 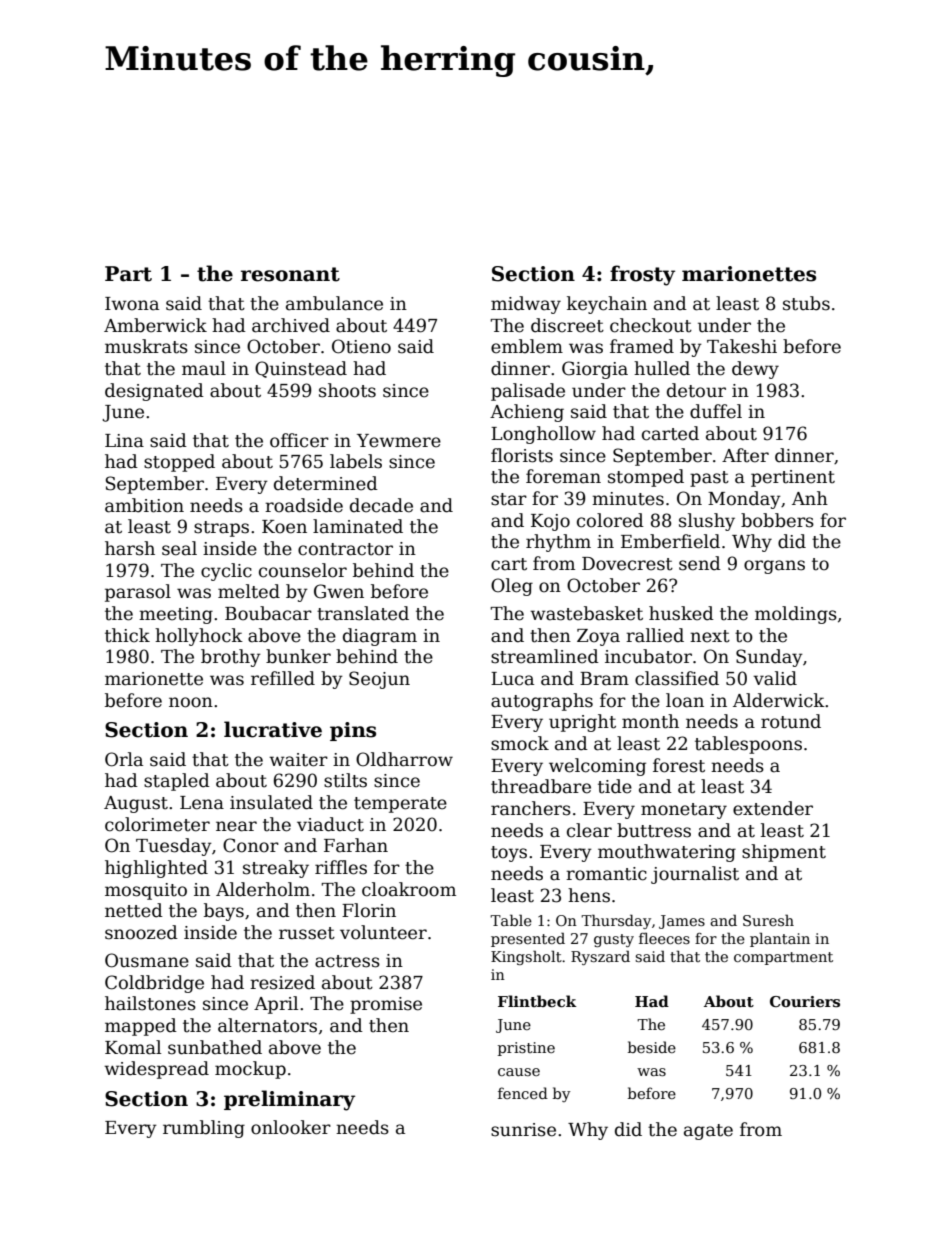 What do you see at coordinates (745, 455) in the document?
I see `After` at bounding box center [745, 455].
